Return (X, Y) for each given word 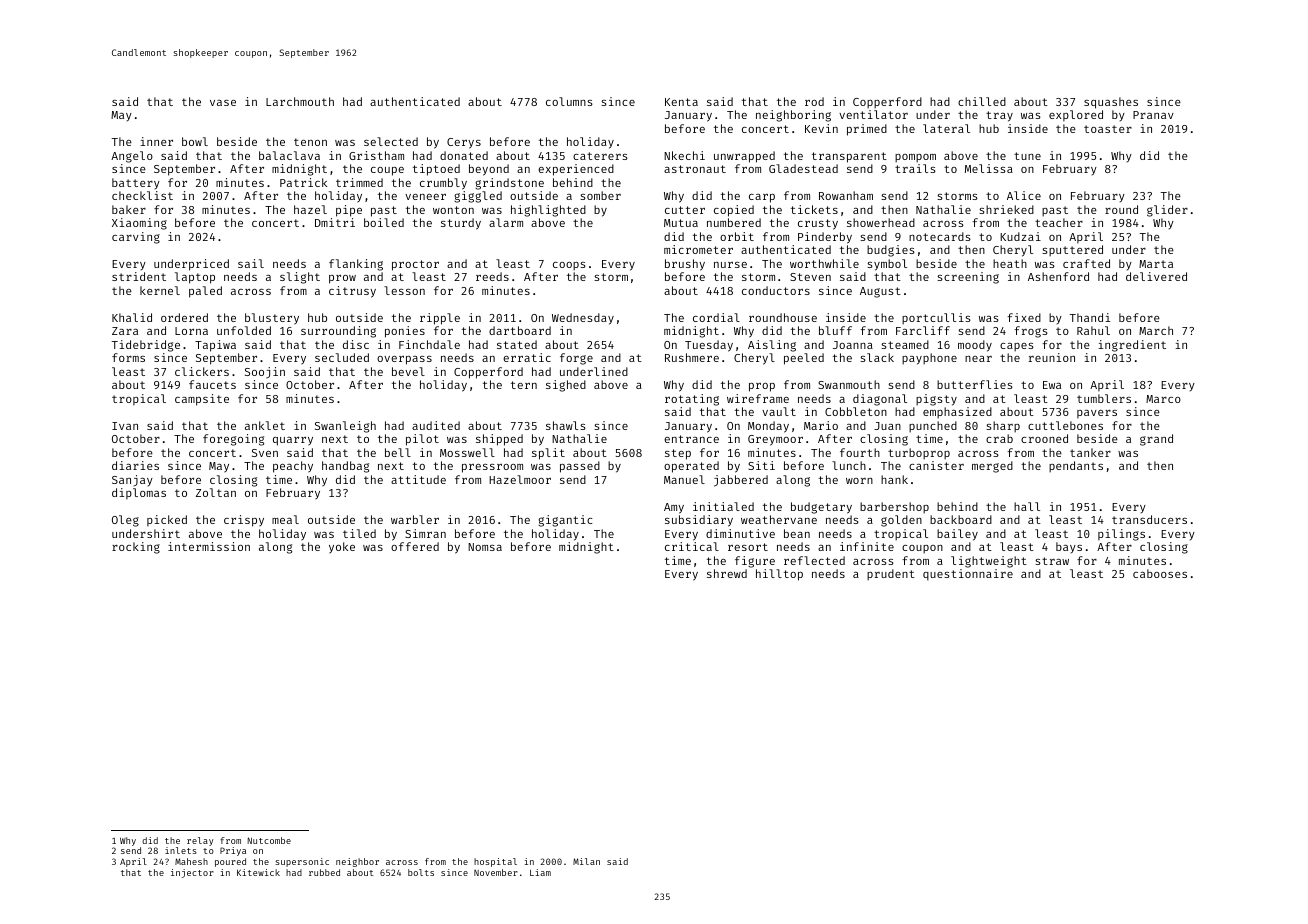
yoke (342, 548)
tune (1027, 156)
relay (200, 841)
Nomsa (485, 547)
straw (1052, 561)
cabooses (1160, 573)
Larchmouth (300, 101)
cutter (685, 210)
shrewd (727, 573)
